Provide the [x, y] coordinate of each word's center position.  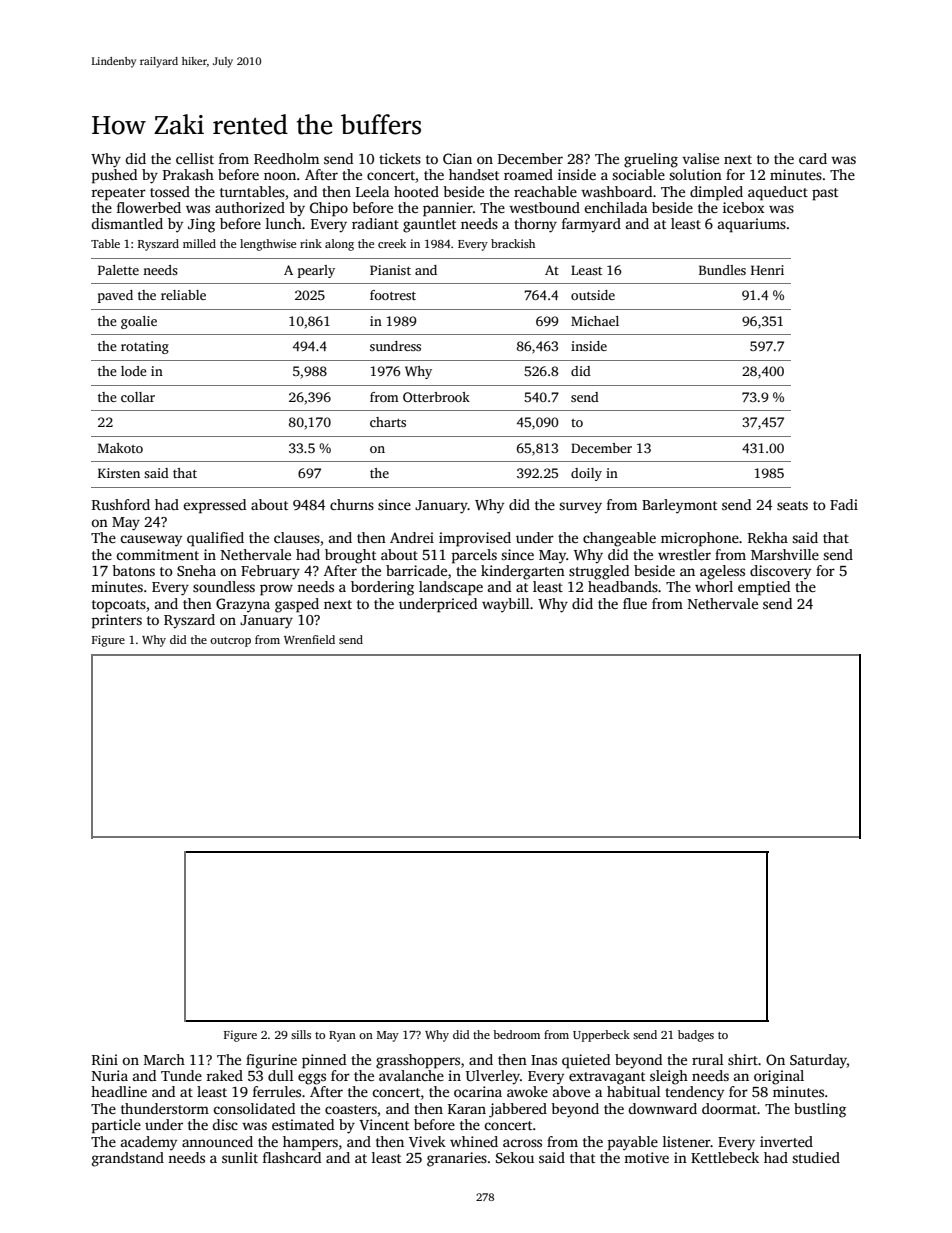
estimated [303, 1124]
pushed [114, 176]
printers [117, 621]
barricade [416, 570]
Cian [457, 158]
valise [700, 158]
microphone [700, 539]
